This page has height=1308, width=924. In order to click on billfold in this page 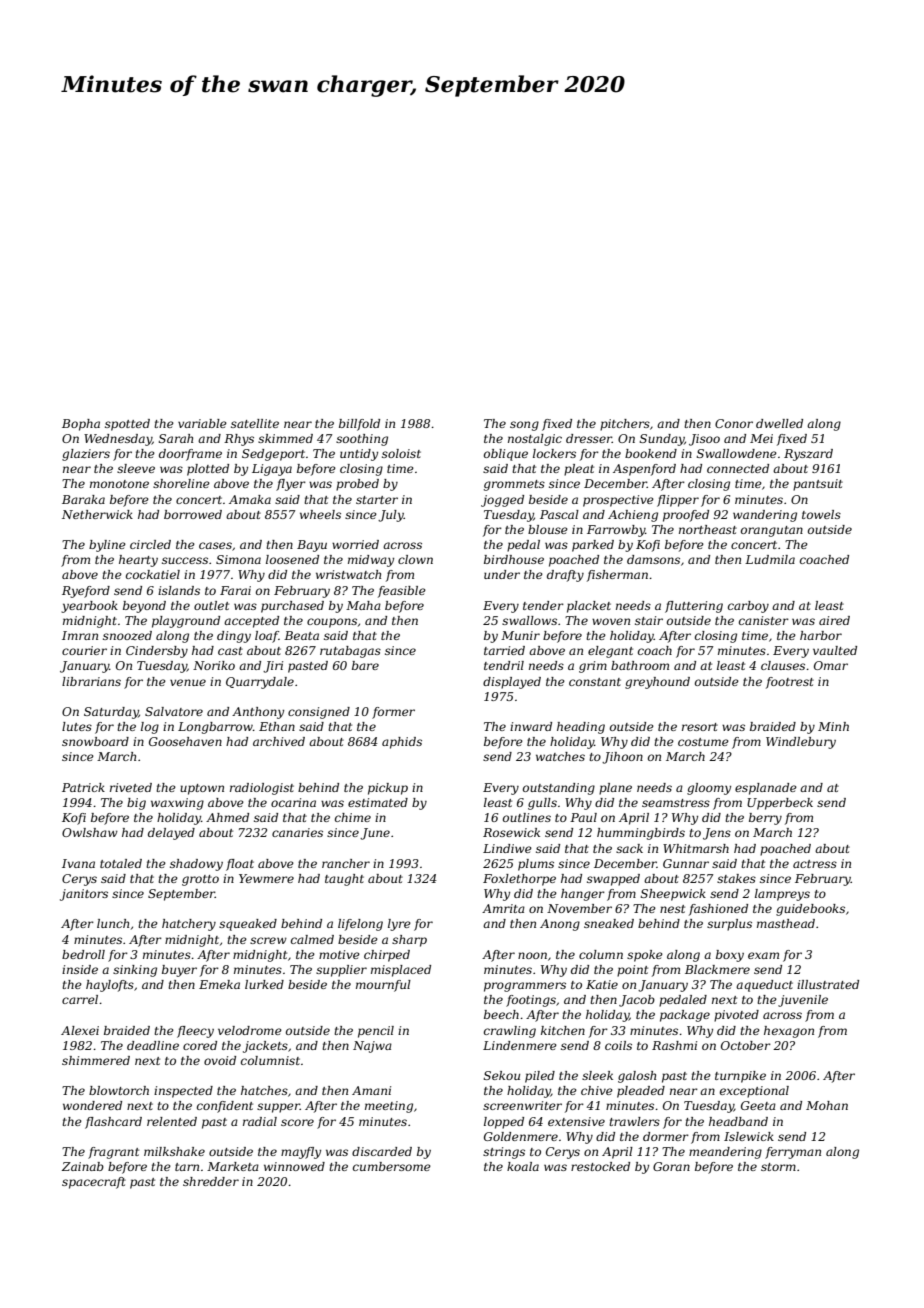, I will do `click(359, 425)`.
